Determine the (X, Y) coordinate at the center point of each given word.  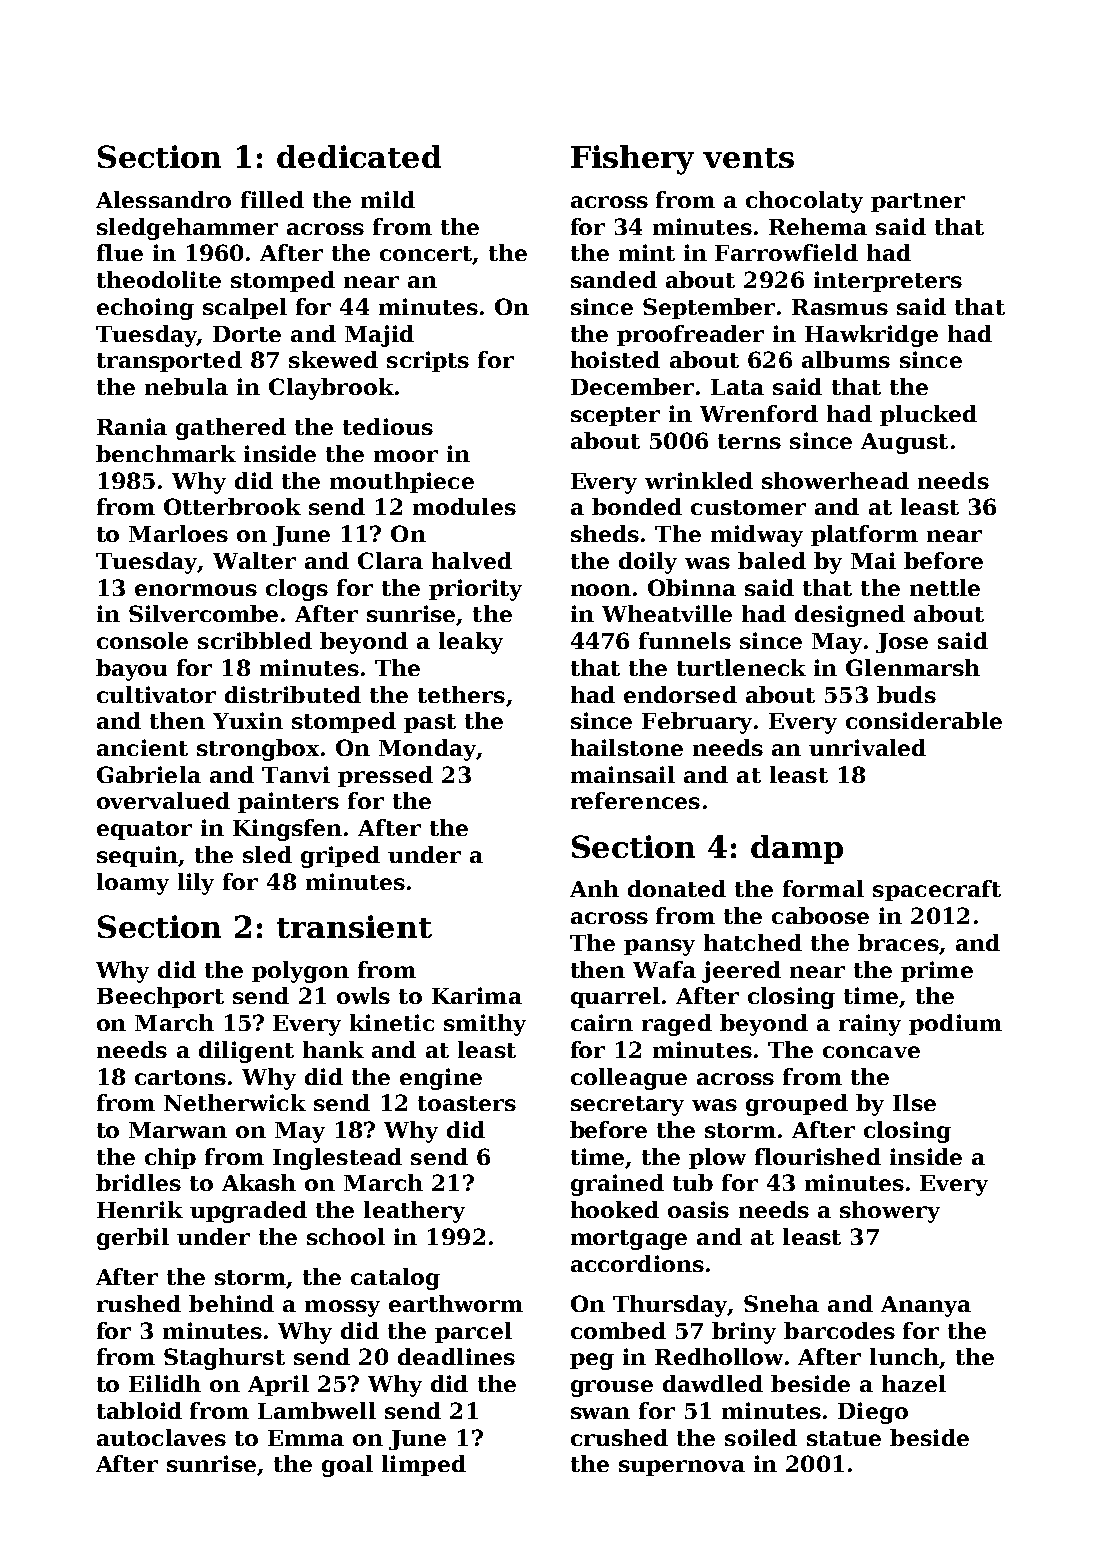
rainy (870, 1025)
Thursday (670, 1306)
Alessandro (163, 199)
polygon (300, 972)
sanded (614, 279)
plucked (928, 415)
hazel (914, 1383)
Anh (594, 888)
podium (955, 1024)
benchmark (166, 453)
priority (475, 590)
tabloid (139, 1410)
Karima (477, 995)
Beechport (160, 997)
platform (864, 535)
